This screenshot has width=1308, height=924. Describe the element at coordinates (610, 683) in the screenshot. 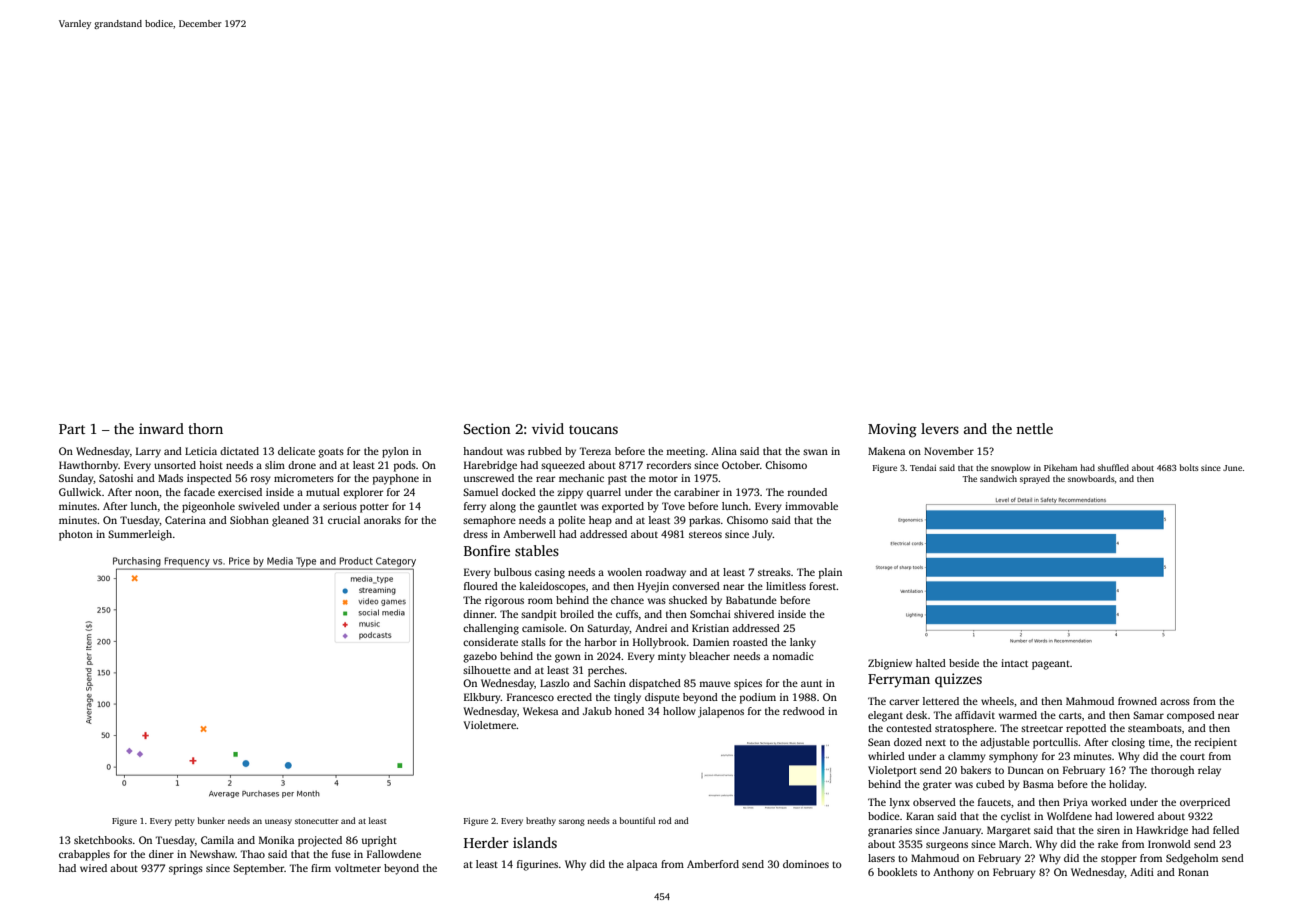

I see `Sachin` at that location.
